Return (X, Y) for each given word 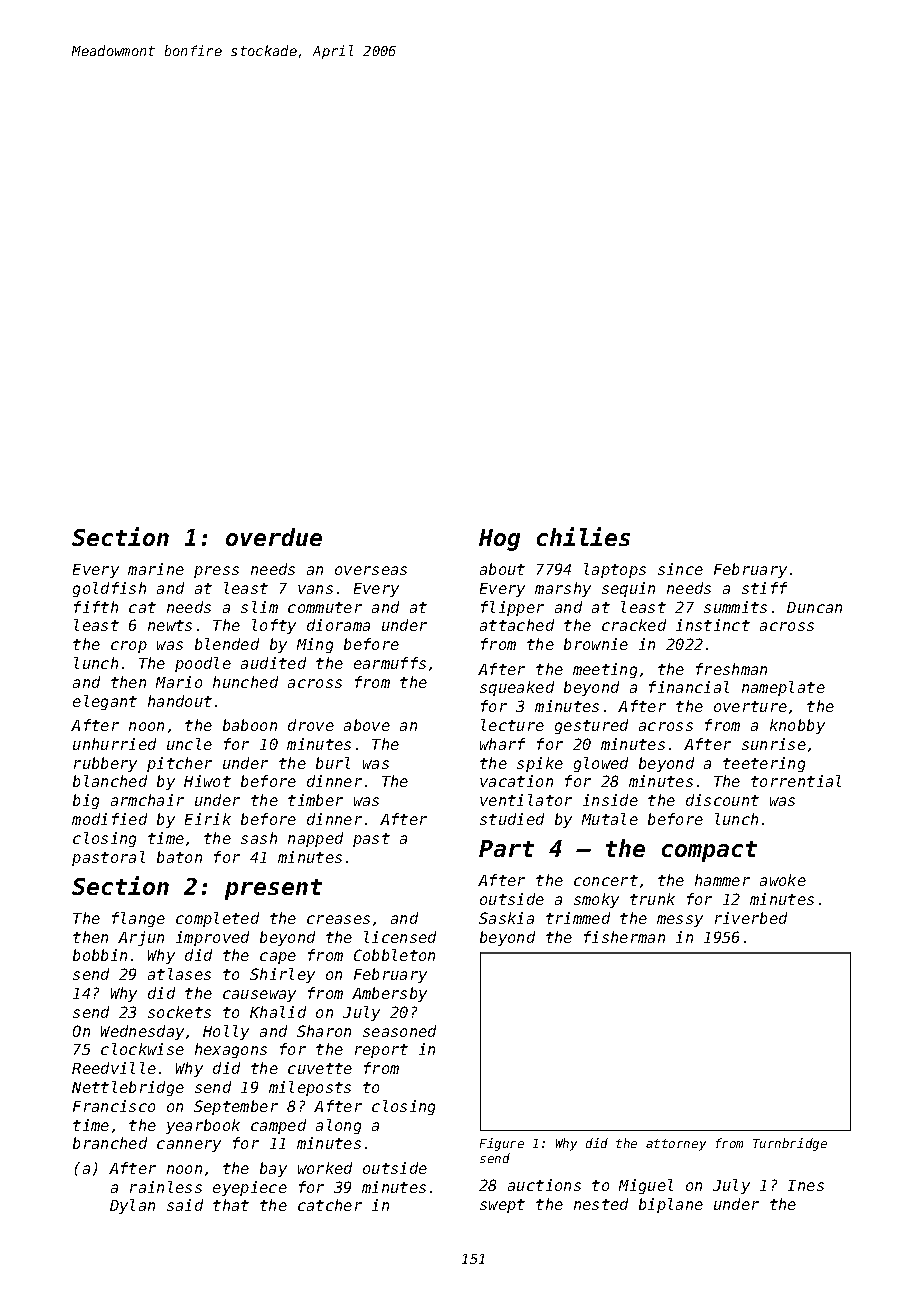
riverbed (751, 918)
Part (506, 848)
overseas (371, 570)
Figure (502, 1144)
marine (156, 569)
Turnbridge (790, 1144)
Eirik (208, 819)
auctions (544, 1185)
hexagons (231, 1050)
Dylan (132, 1206)
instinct (713, 625)
